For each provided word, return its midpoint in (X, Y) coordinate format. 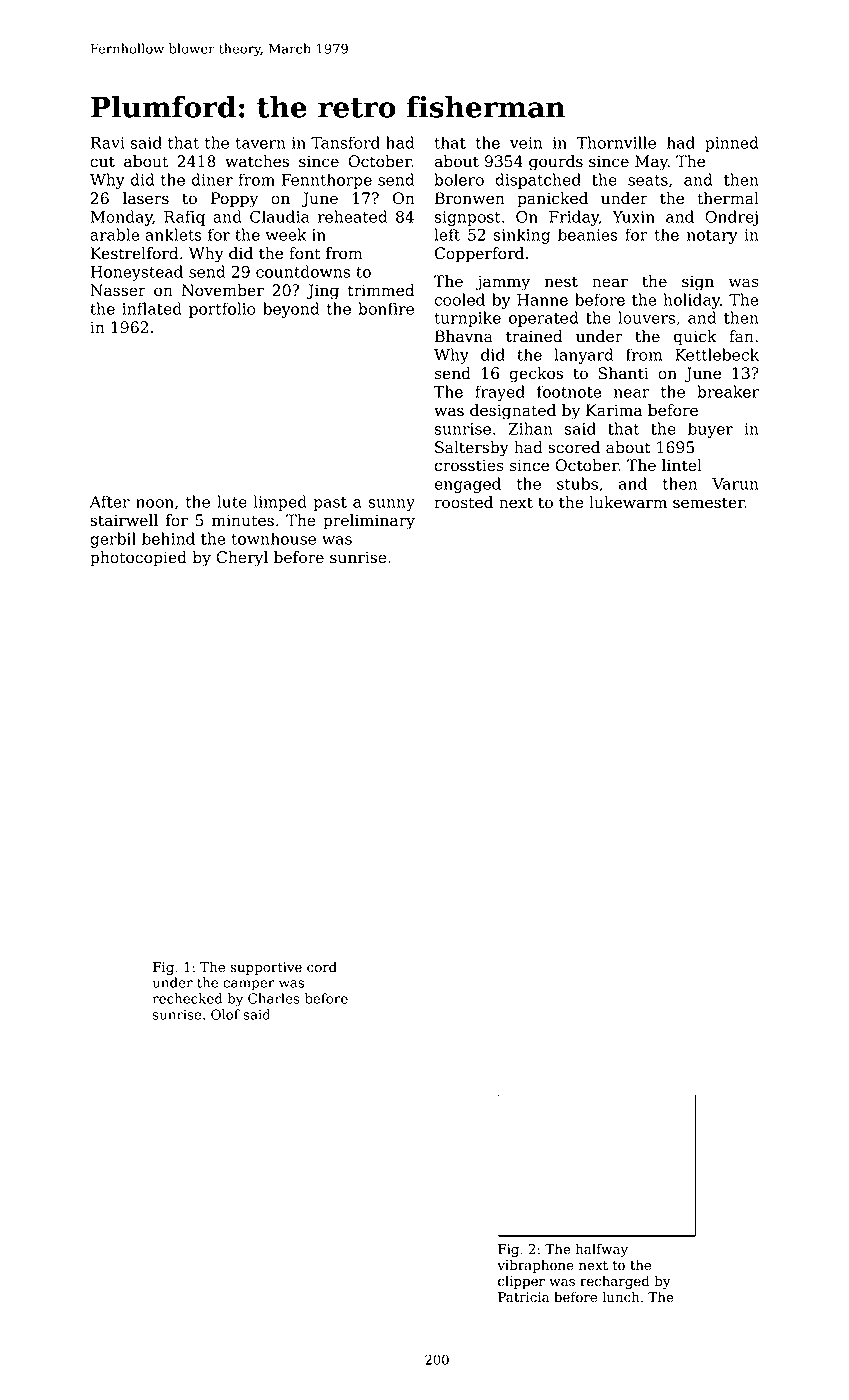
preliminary (369, 522)
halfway (602, 1250)
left (447, 234)
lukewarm (628, 502)
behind (168, 538)
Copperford (479, 255)
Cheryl (242, 559)
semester (709, 503)
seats (648, 180)
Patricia (523, 1297)
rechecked (188, 998)
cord (322, 967)
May (651, 163)
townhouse (273, 538)
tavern (260, 143)
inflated (152, 308)
